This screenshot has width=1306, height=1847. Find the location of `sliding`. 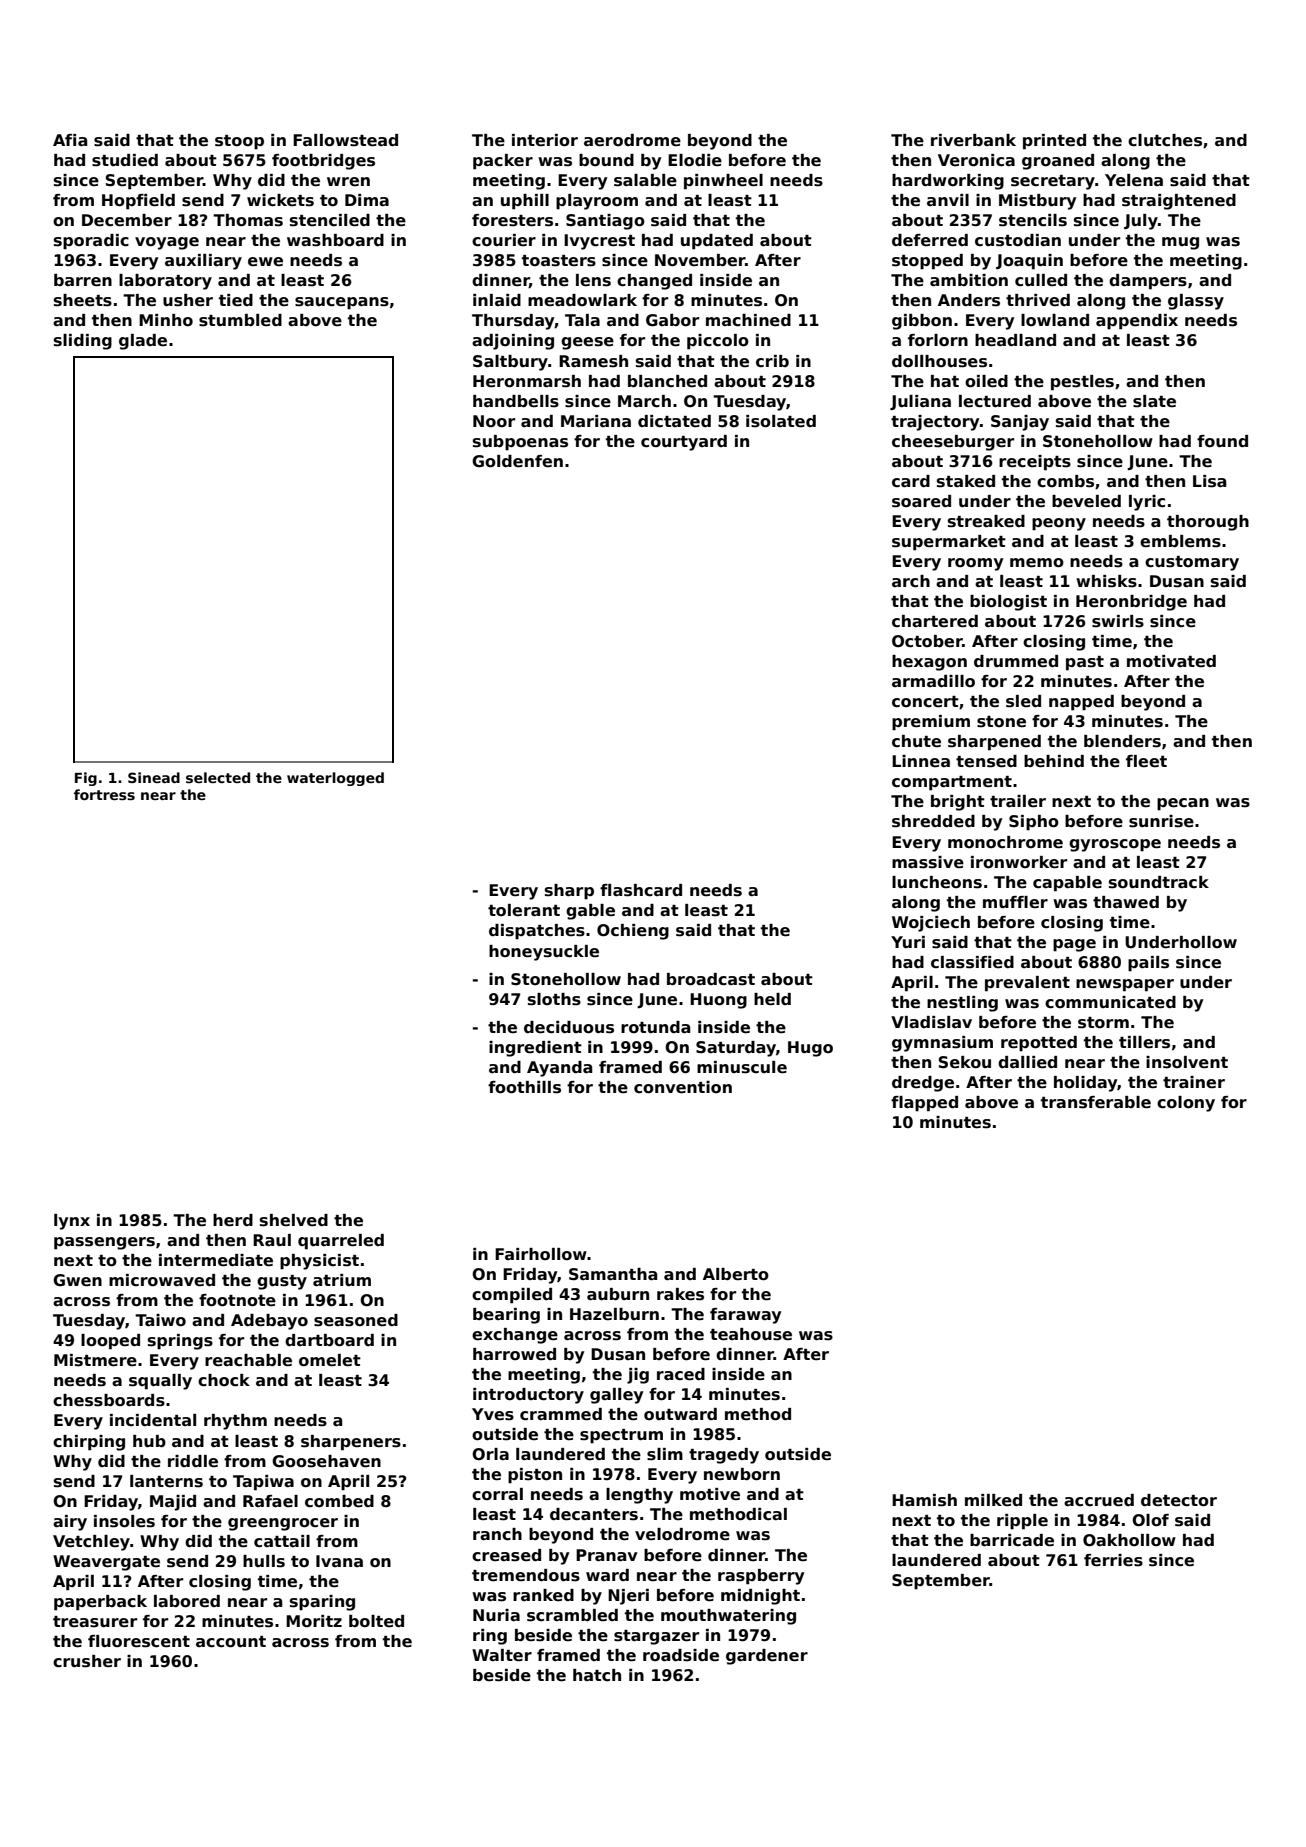

sliding is located at coordinates (83, 342).
